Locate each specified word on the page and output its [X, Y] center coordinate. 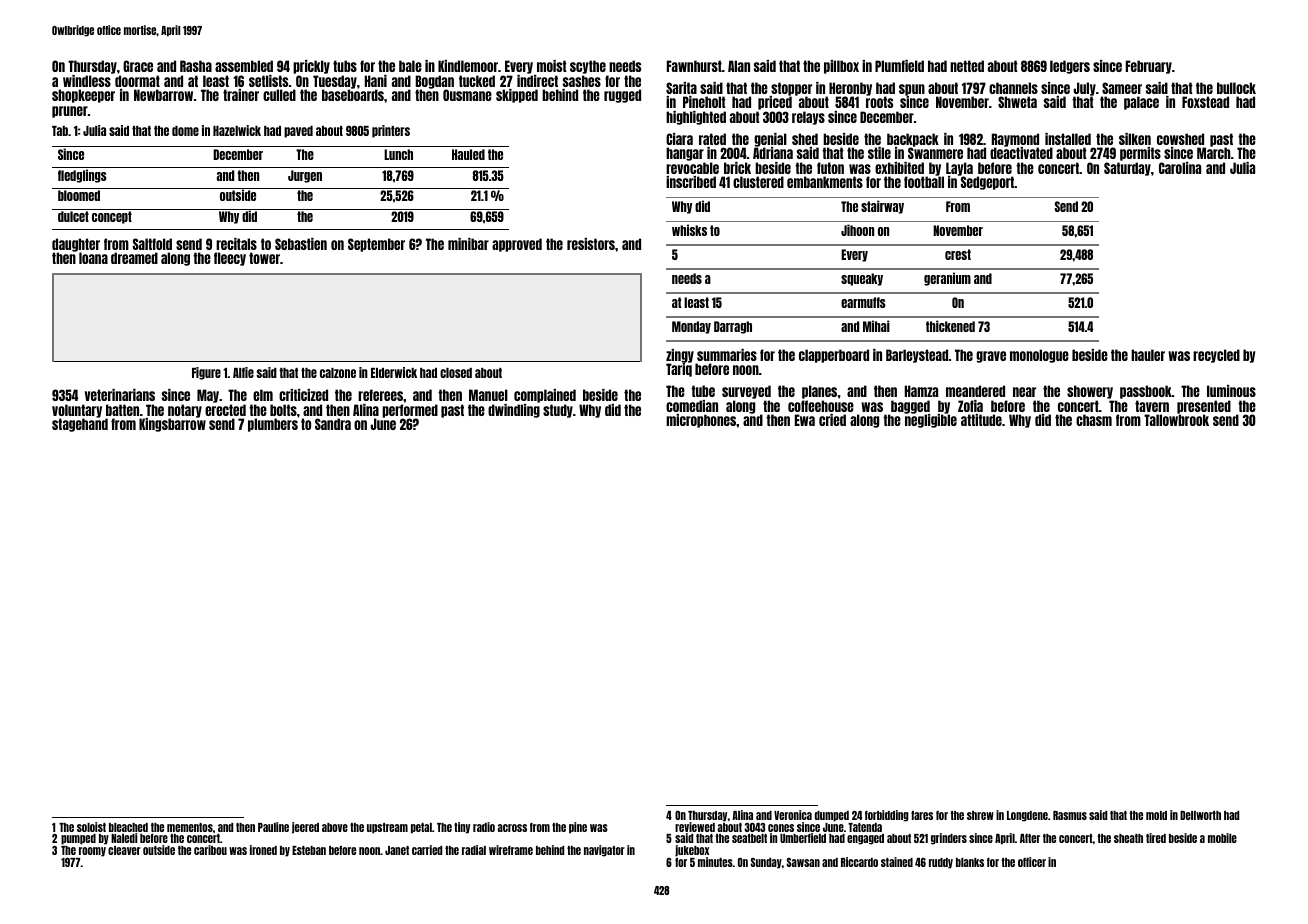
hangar [685, 154]
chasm [1094, 420]
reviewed [695, 827]
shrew [980, 815]
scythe [588, 67]
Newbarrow [163, 95]
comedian [692, 406]
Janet [397, 850]
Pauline [273, 827]
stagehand [80, 425]
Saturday [1127, 169]
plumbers [273, 425]
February [1149, 67]
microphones [701, 421]
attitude [981, 420]
